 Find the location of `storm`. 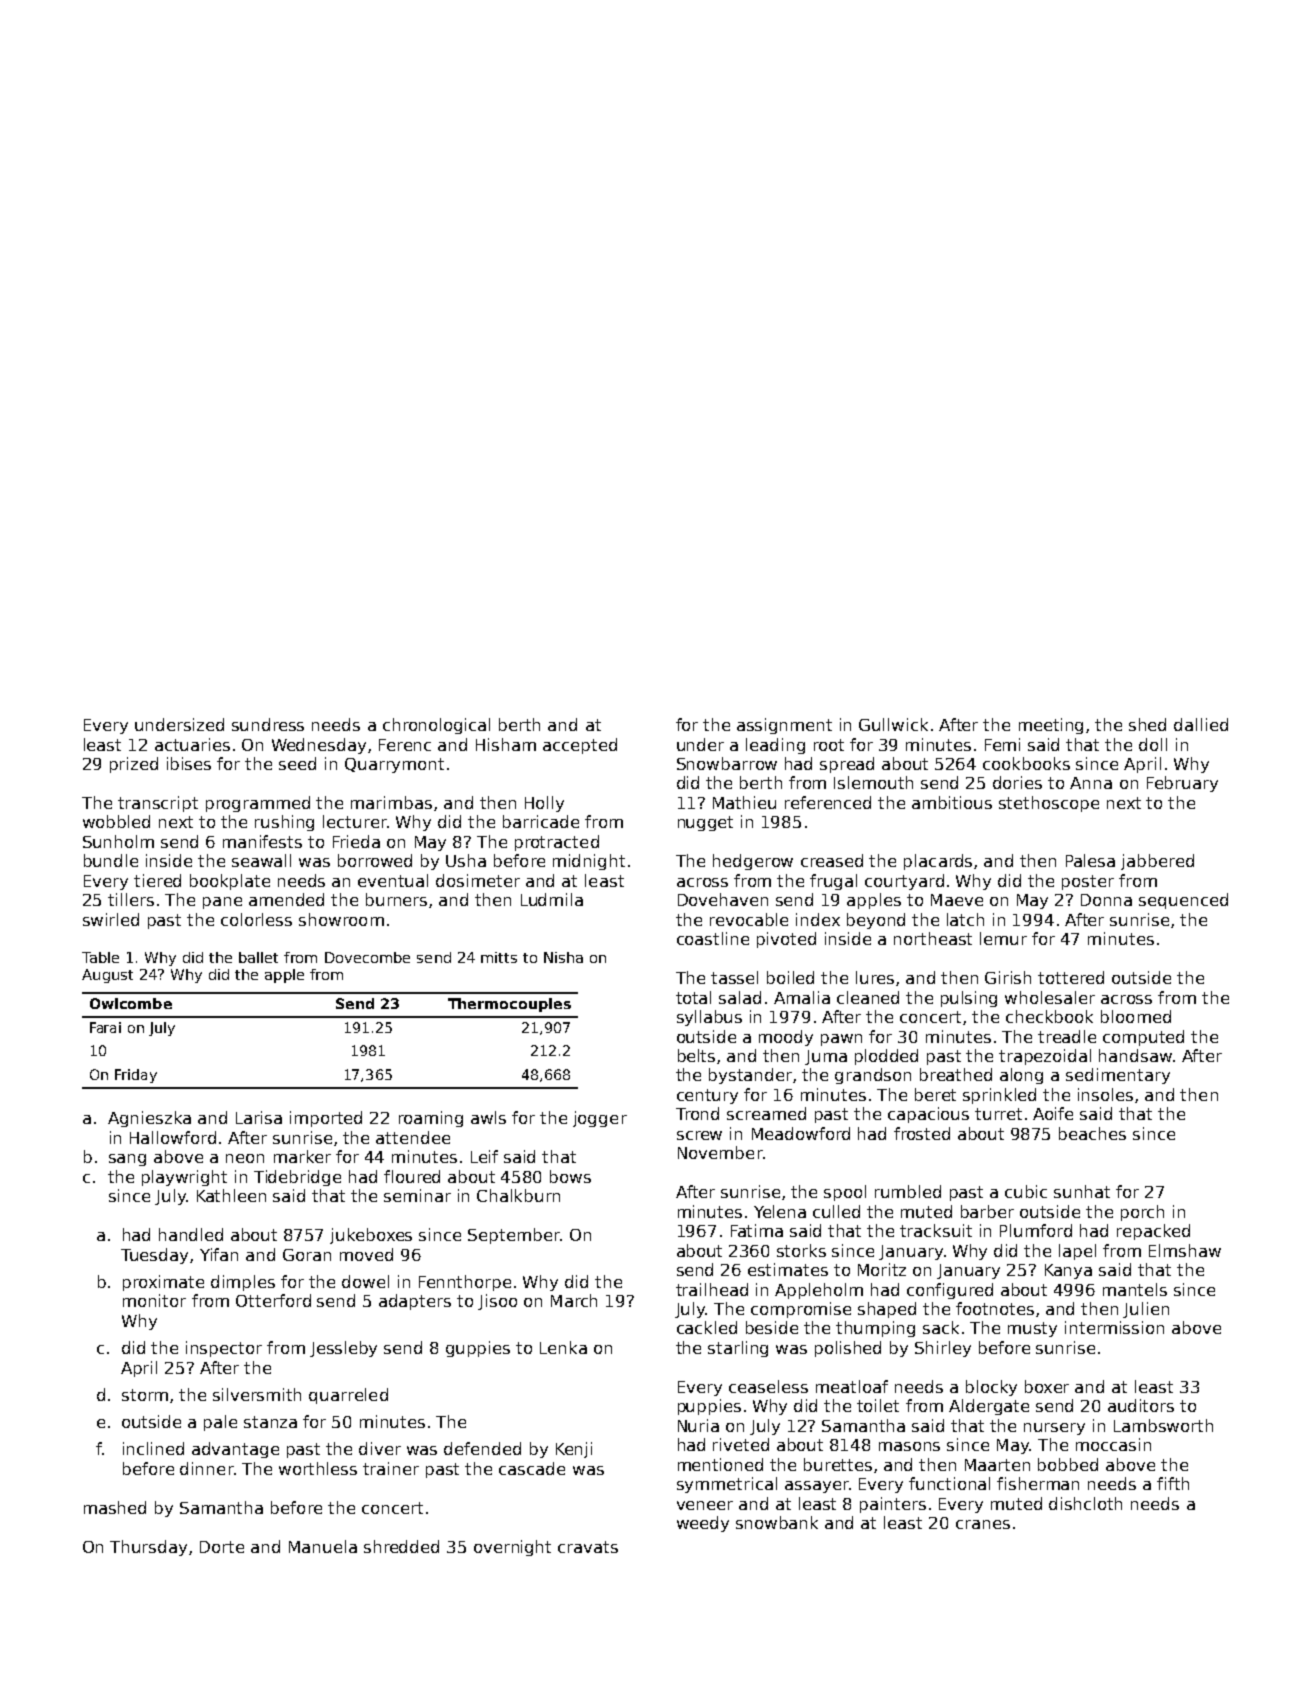

storm is located at coordinates (145, 1395).
